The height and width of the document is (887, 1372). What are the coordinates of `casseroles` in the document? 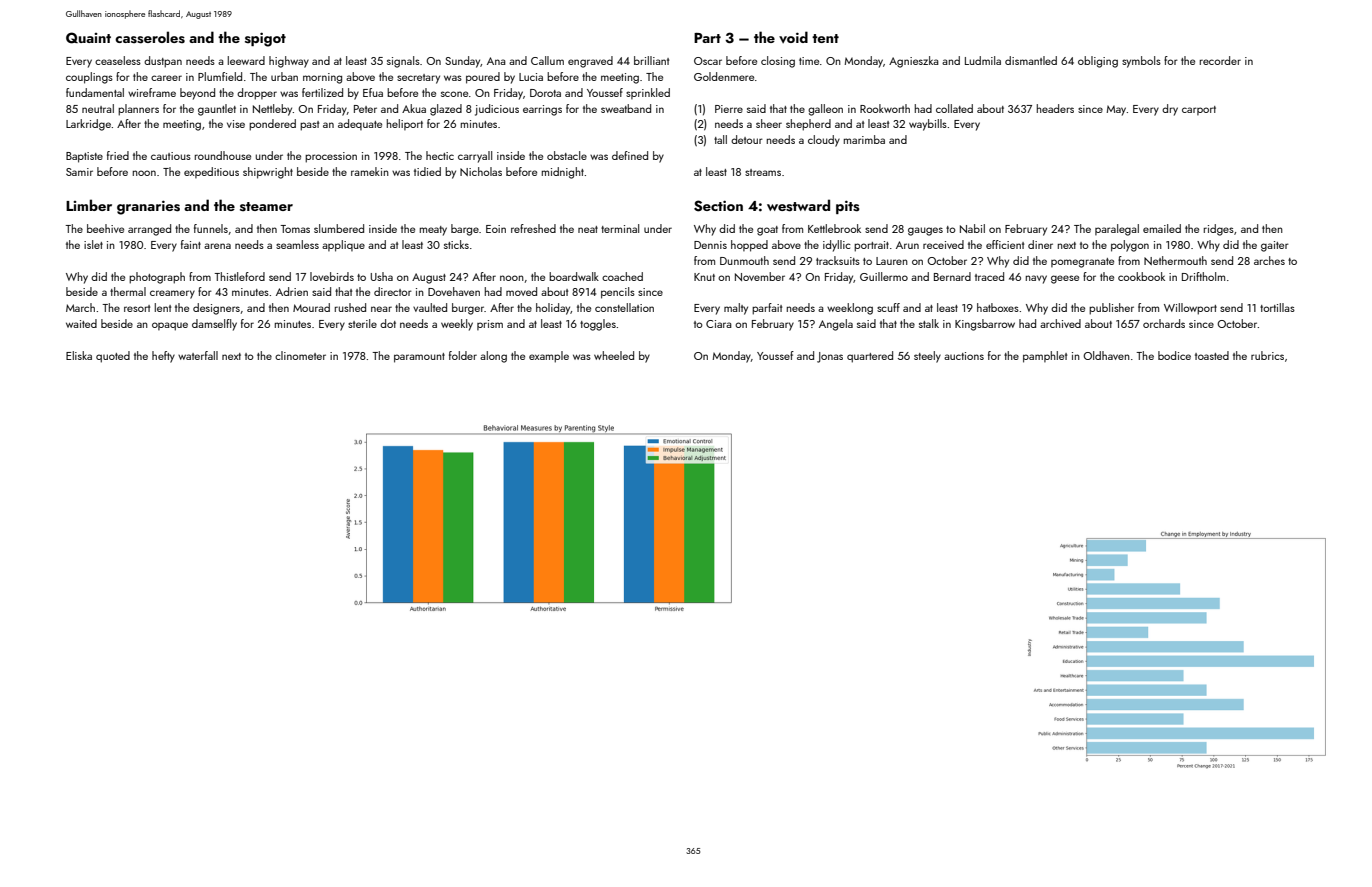 It's located at (150, 37).
